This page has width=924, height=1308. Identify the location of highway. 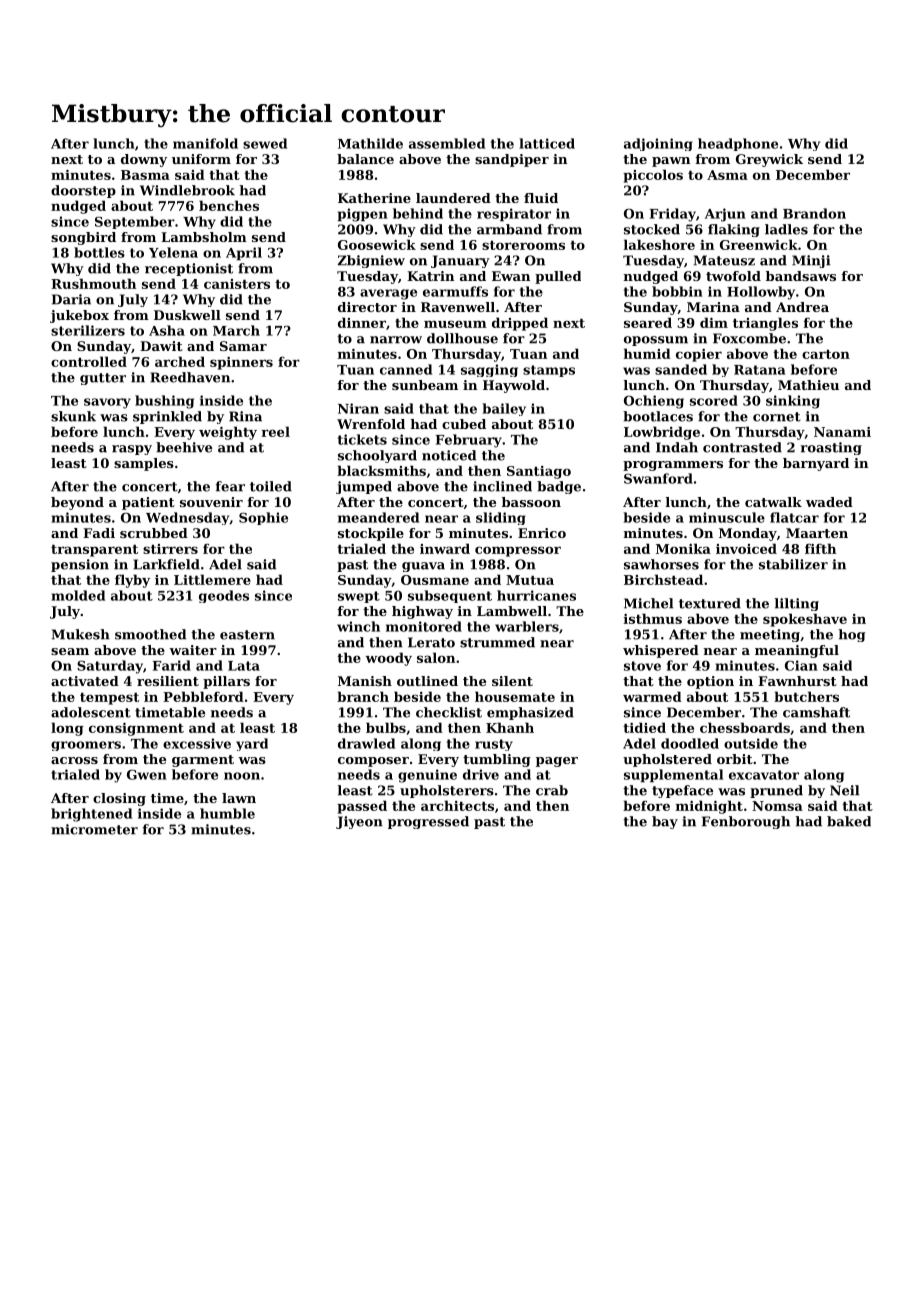
(422, 612).
